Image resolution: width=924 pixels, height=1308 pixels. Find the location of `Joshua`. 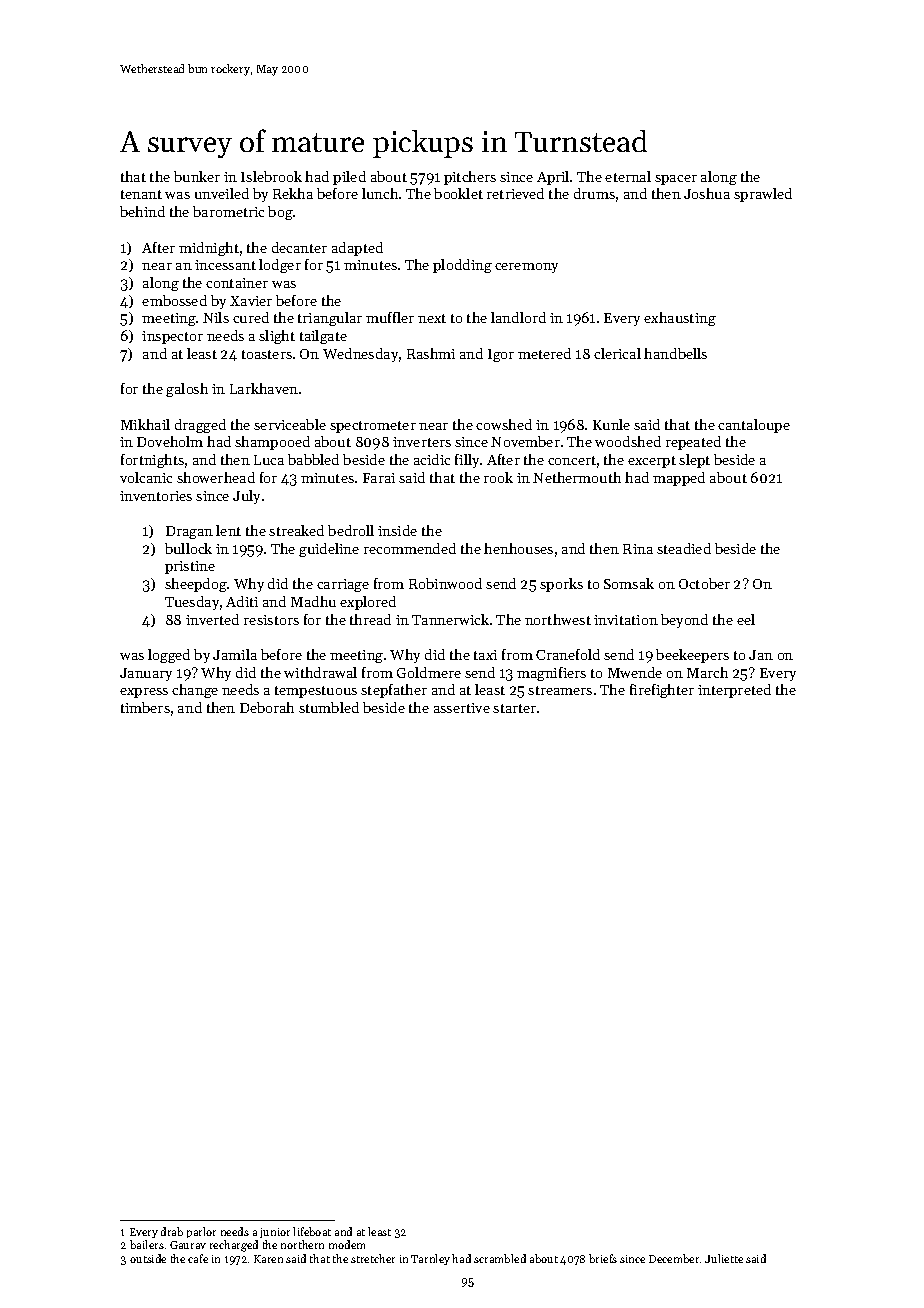

Joshua is located at coordinates (707, 193).
